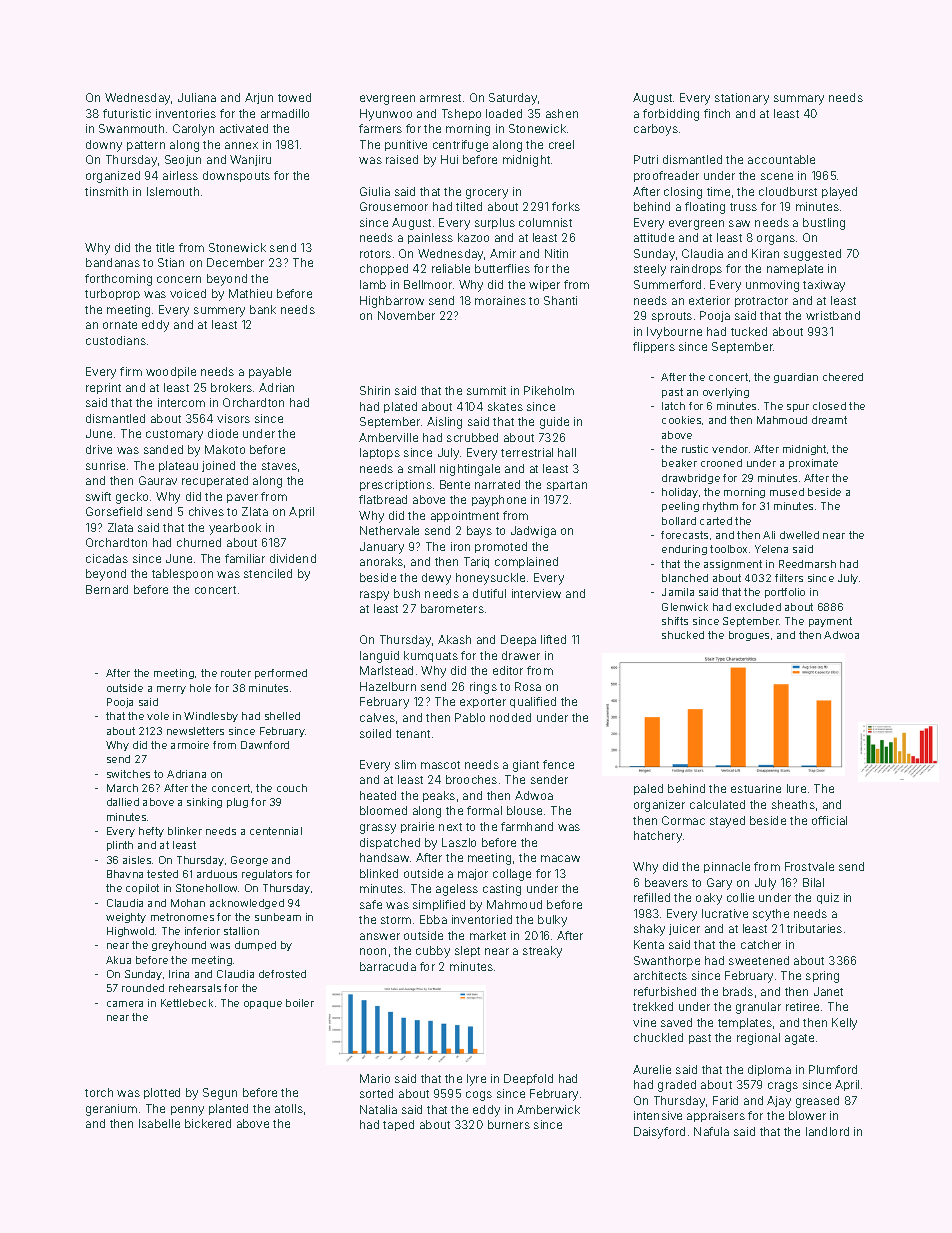 The image size is (952, 1233). I want to click on ashen, so click(562, 113).
